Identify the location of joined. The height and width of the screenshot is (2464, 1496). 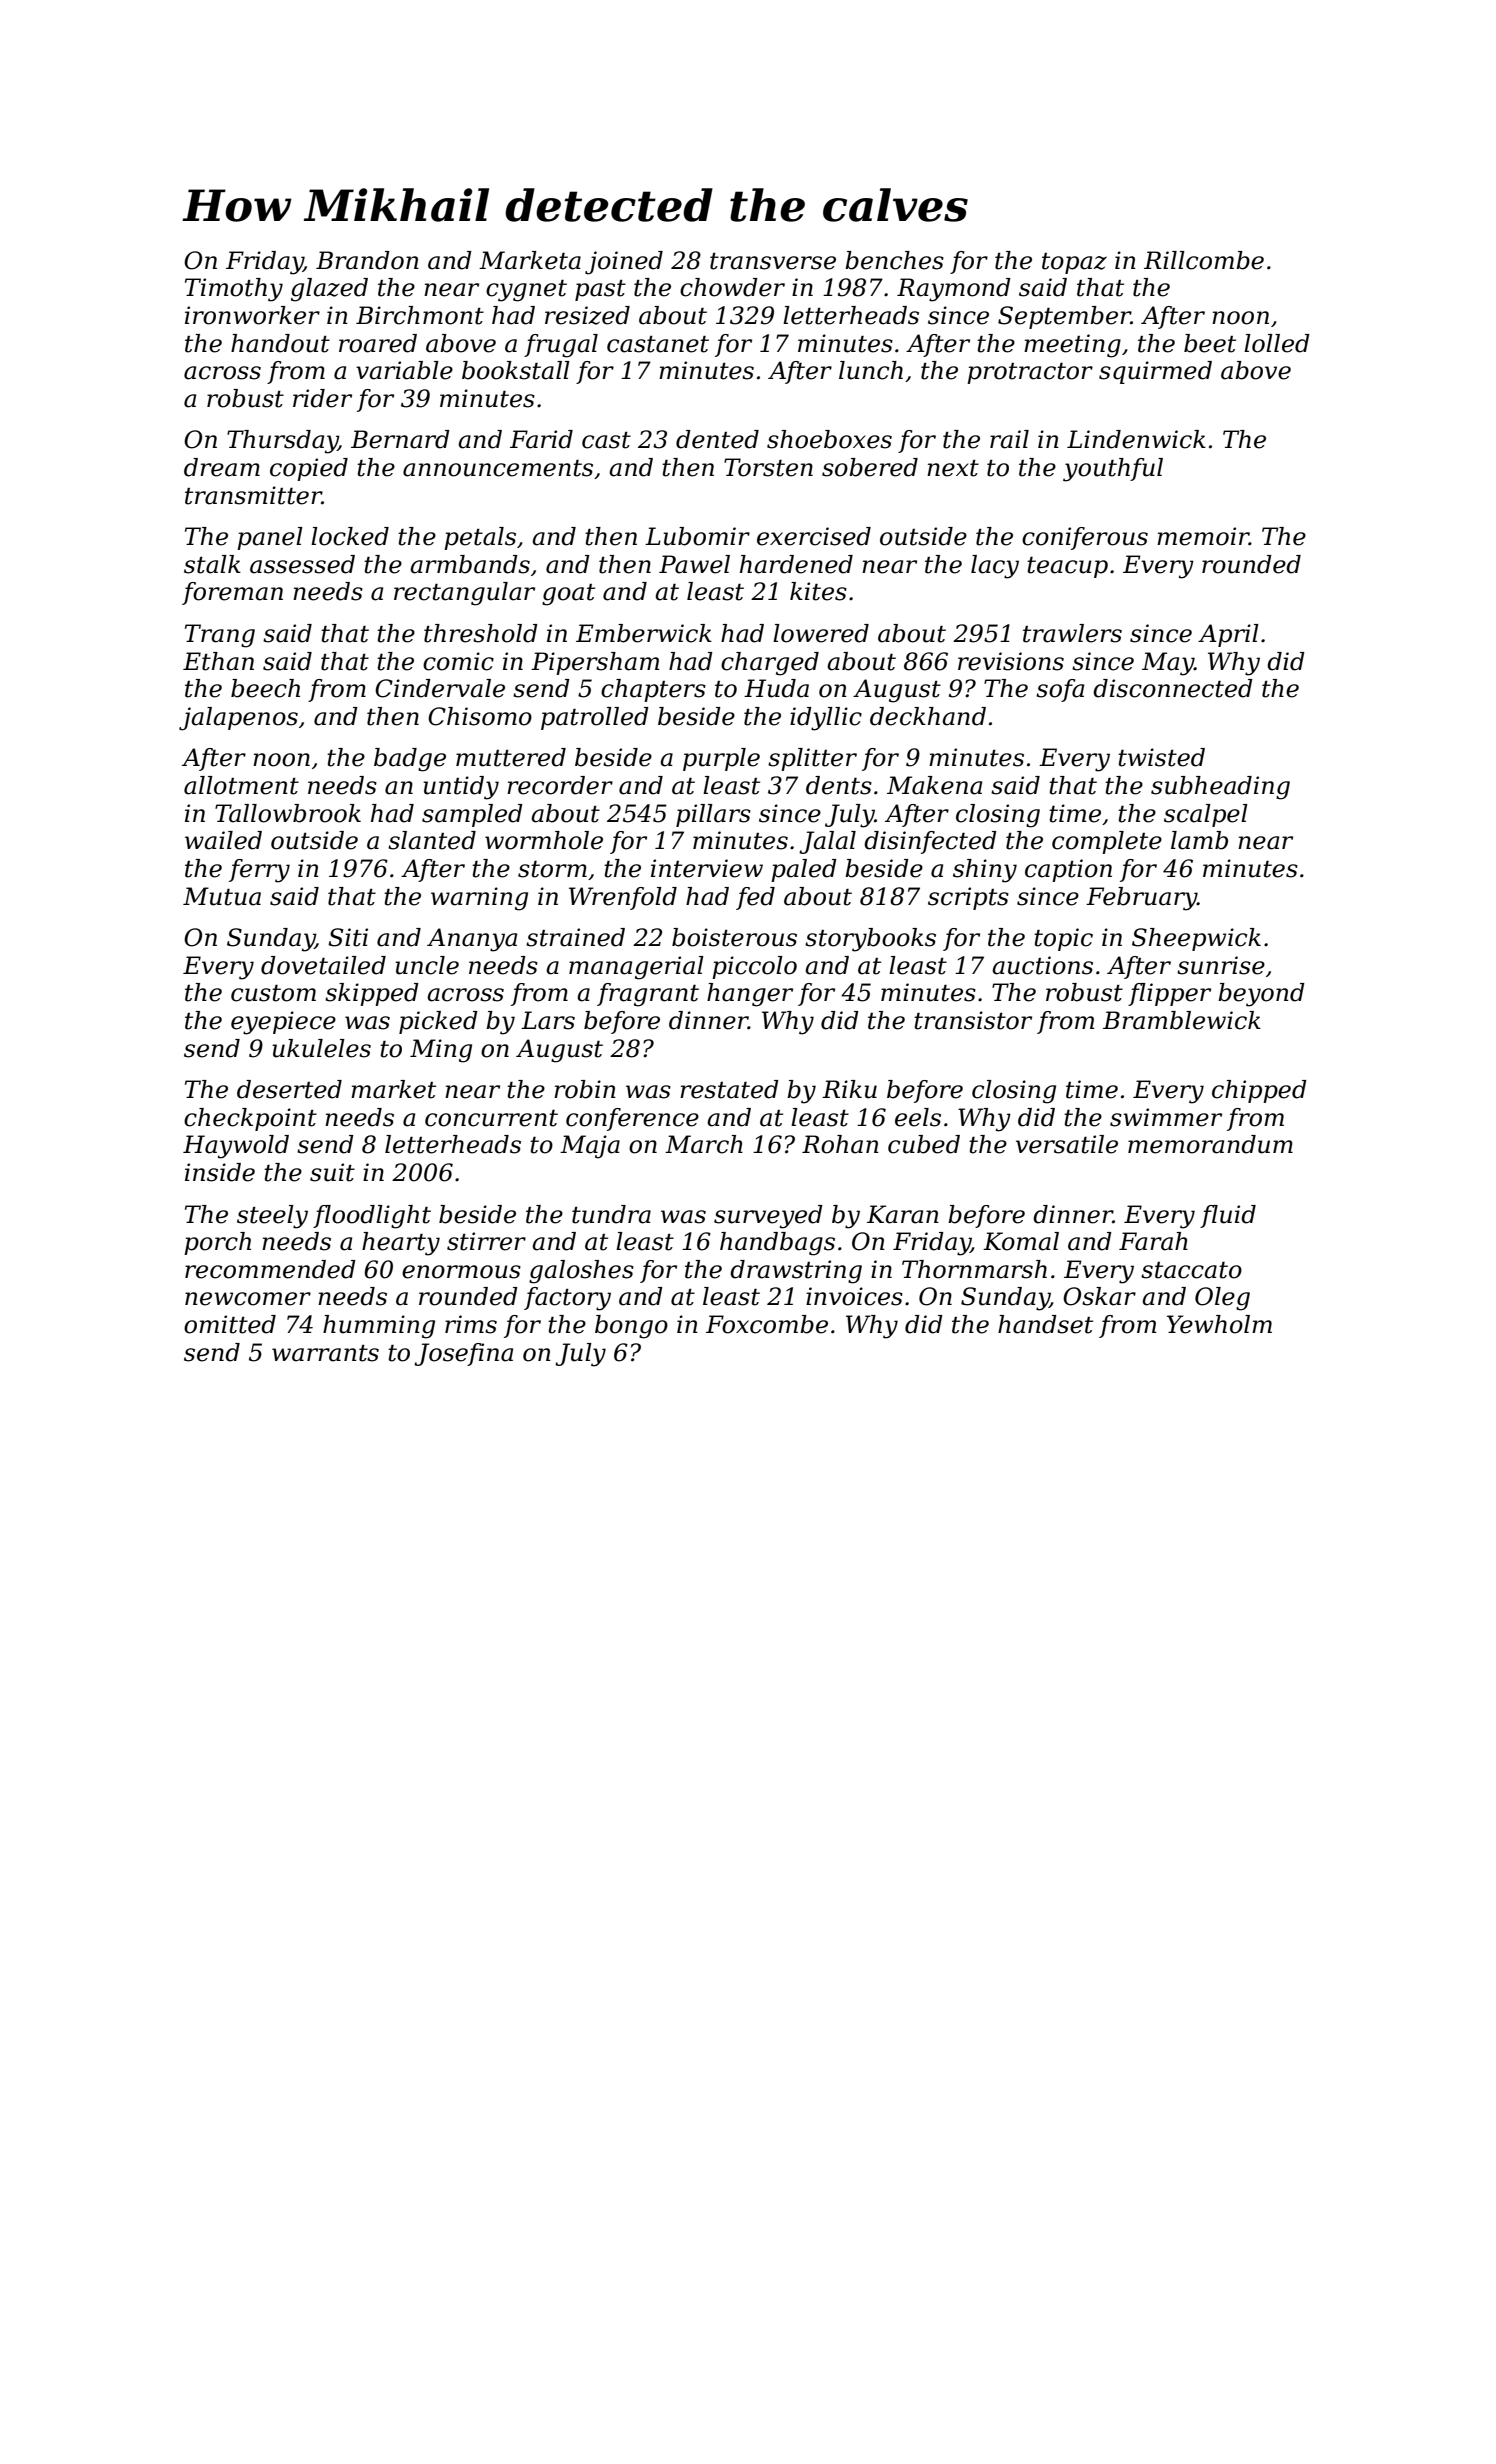
(624, 263).
